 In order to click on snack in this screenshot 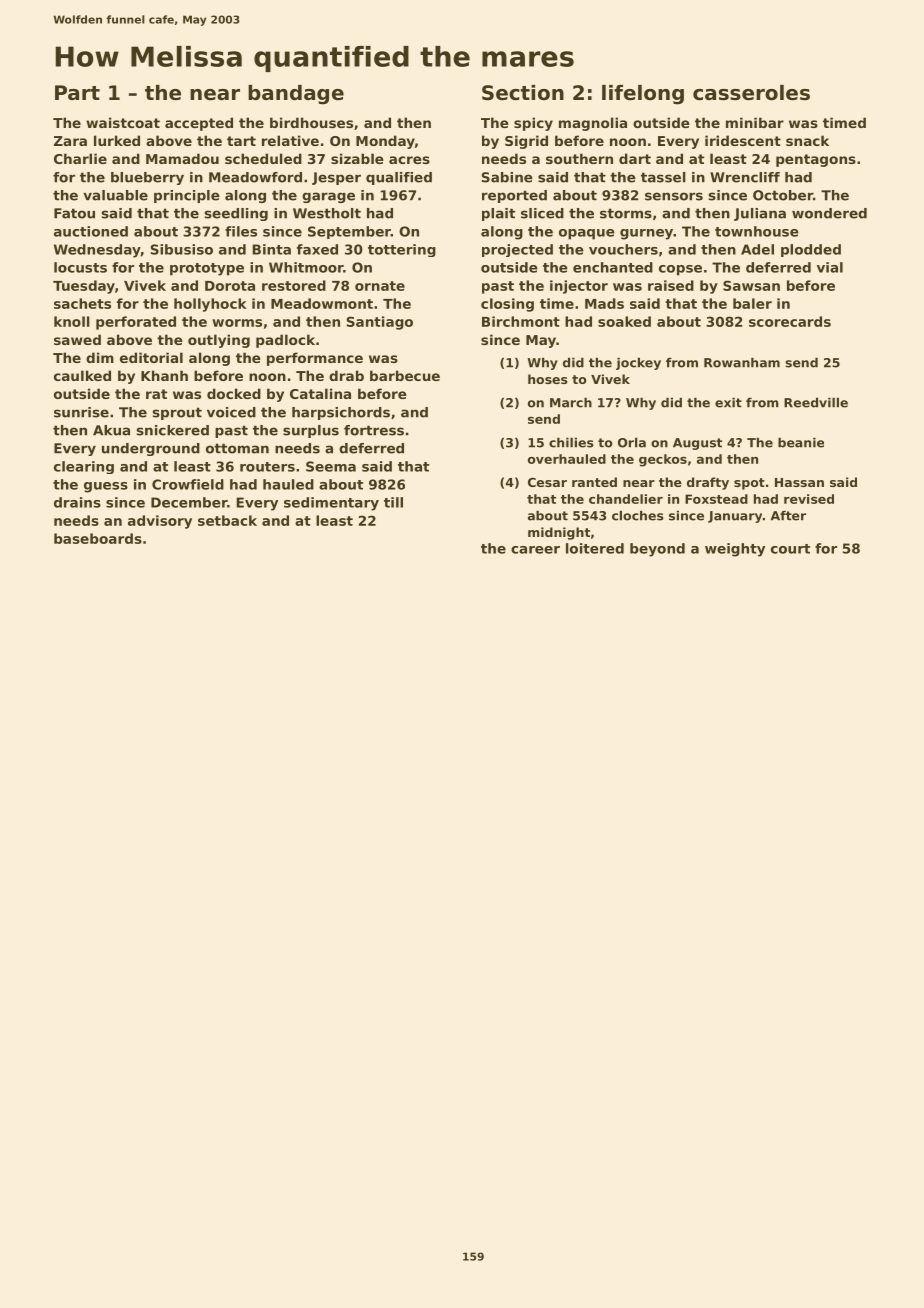, I will do `click(807, 140)`.
